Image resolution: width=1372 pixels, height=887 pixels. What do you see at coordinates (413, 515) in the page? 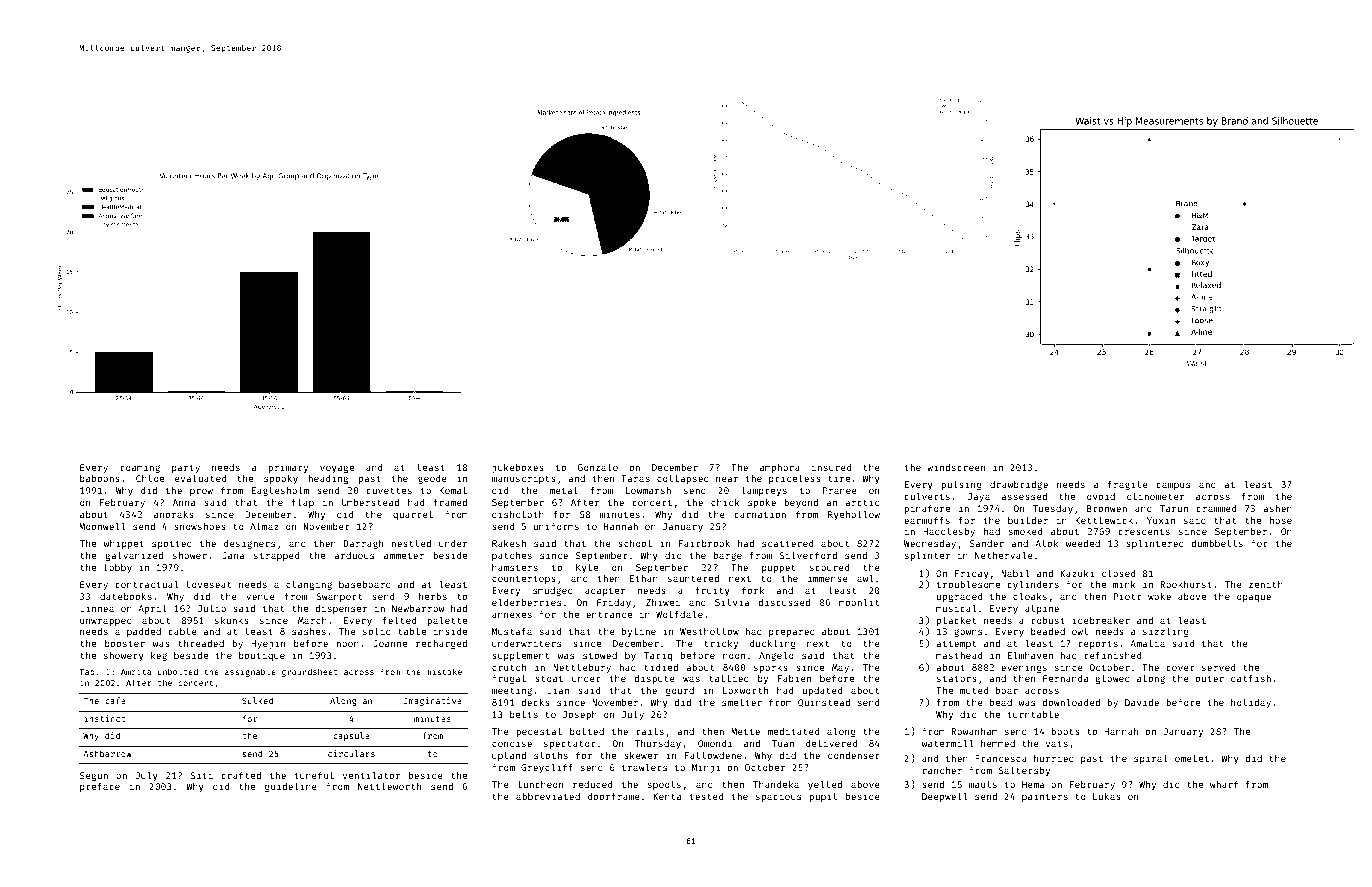
I see `quarrel` at bounding box center [413, 515].
